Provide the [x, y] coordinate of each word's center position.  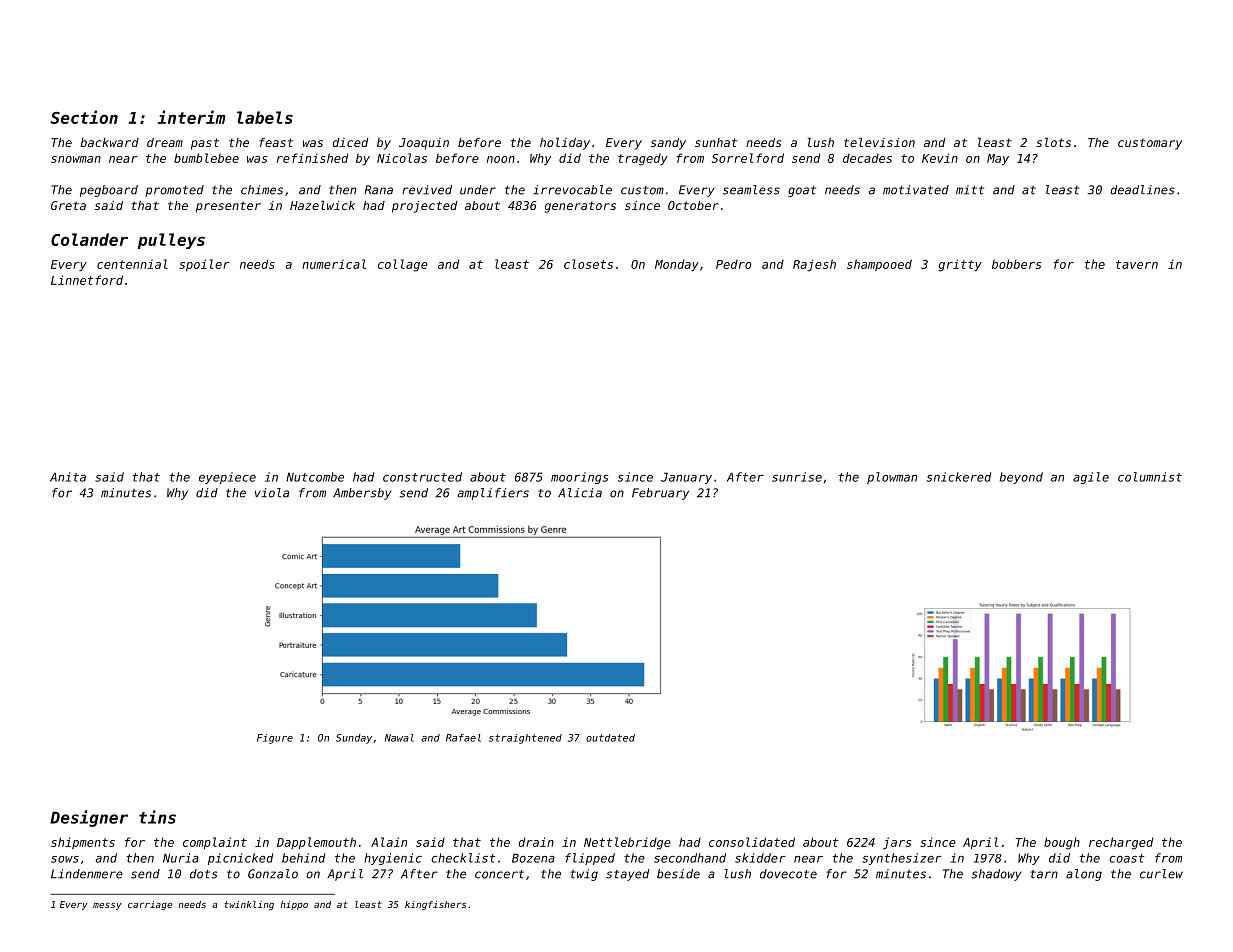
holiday [565, 144]
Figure [275, 739]
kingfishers [435, 905]
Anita [68, 477]
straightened [525, 739]
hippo [294, 905]
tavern [1137, 264]
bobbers [1016, 264]
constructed [422, 477]
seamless [751, 190]
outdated [610, 738]
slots [1053, 142]
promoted [174, 191]
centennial [132, 264]
